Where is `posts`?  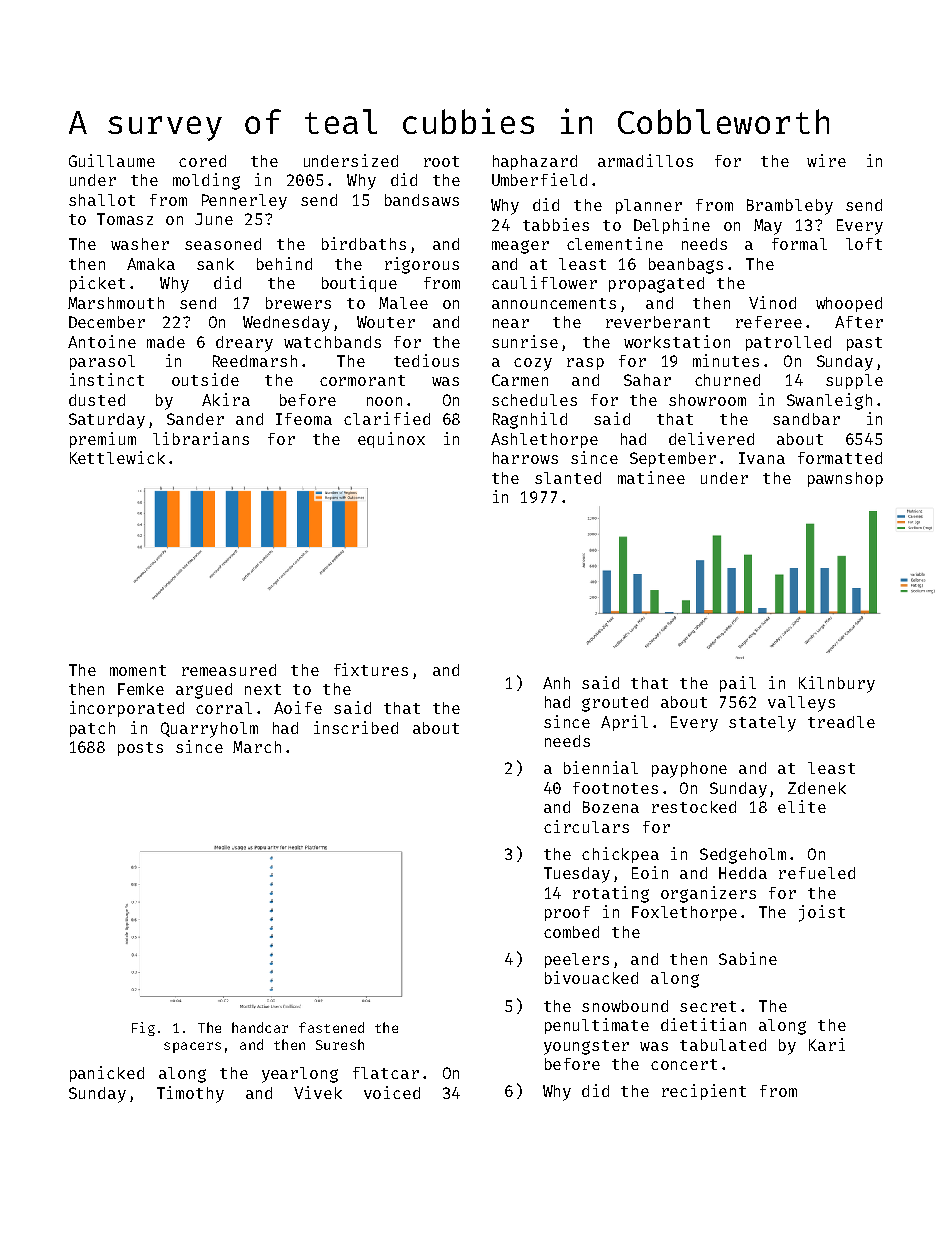
posts is located at coordinates (140, 749).
